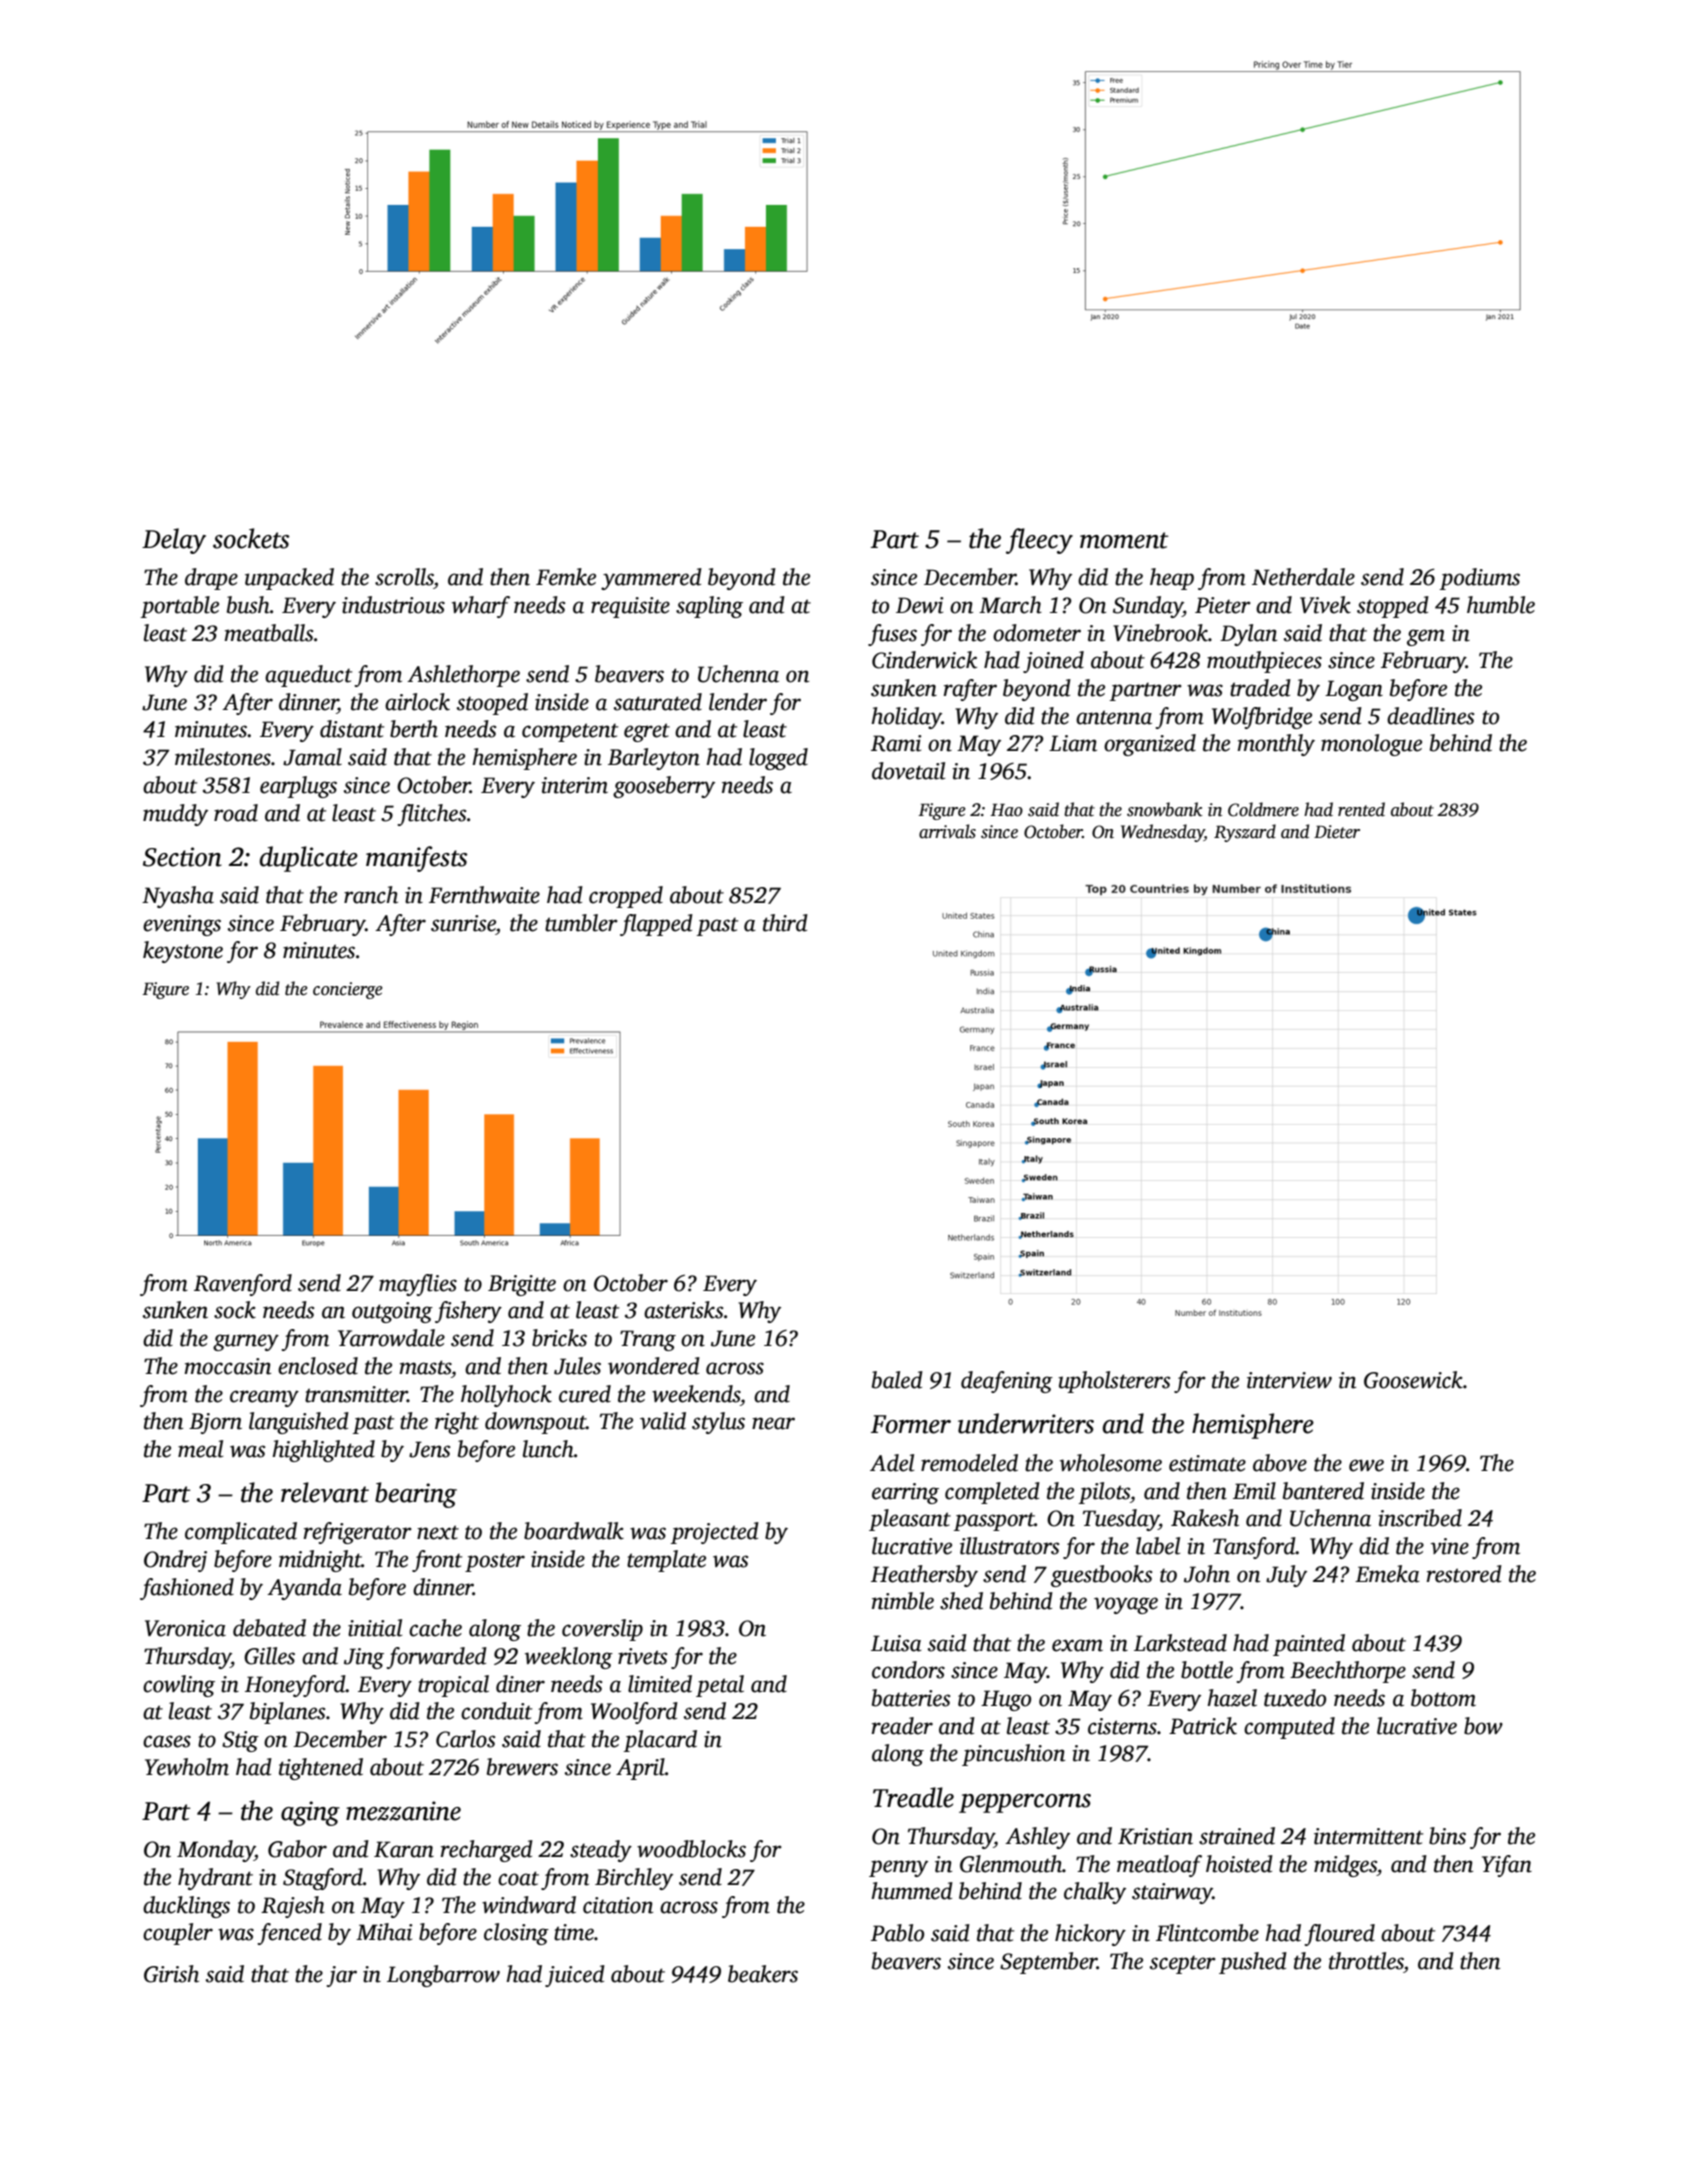 This screenshot has height=2178, width=1683. Describe the element at coordinates (574, 785) in the screenshot. I see `interim` at that location.
